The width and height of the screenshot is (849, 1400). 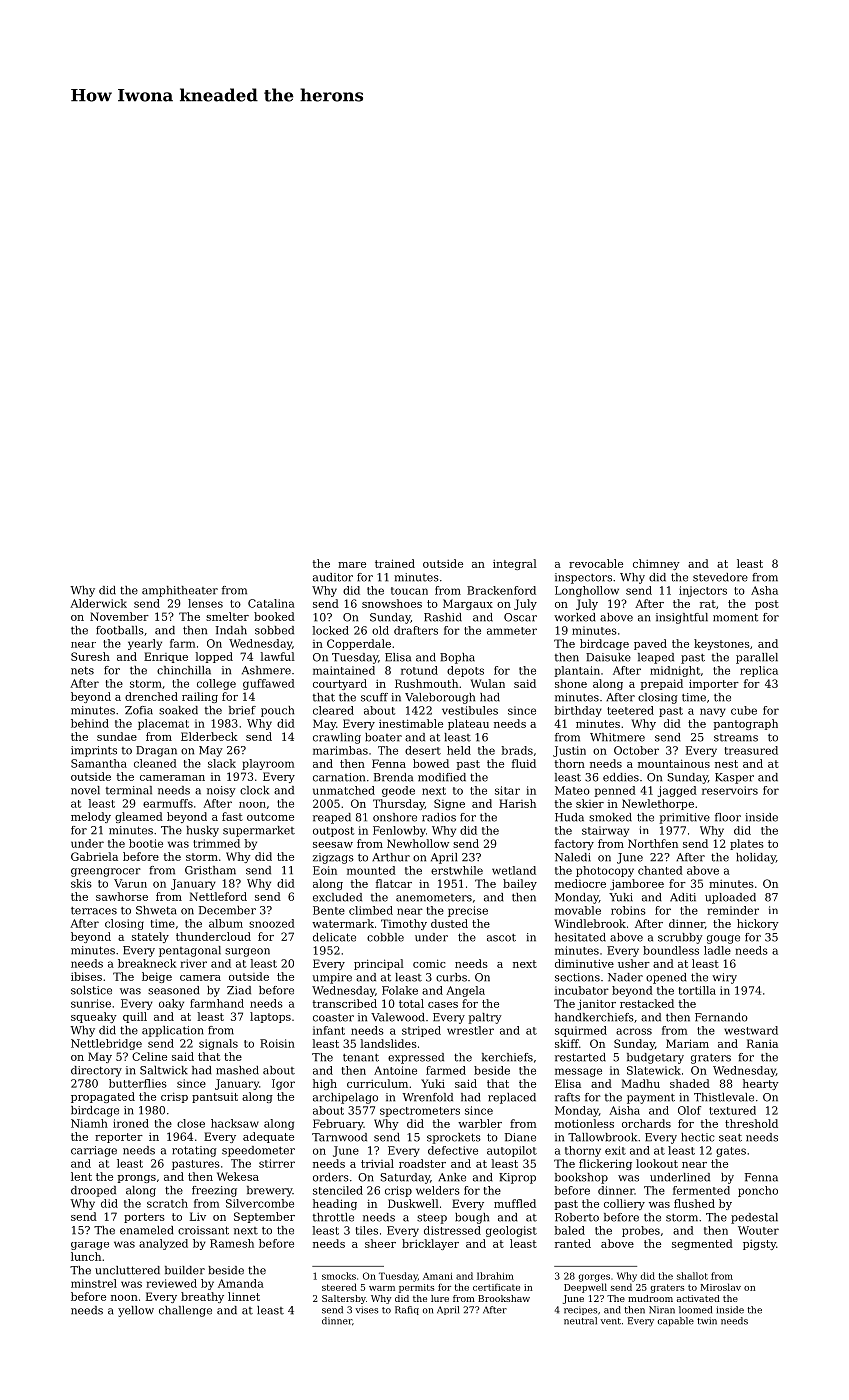 I want to click on mountainous, so click(x=674, y=763).
